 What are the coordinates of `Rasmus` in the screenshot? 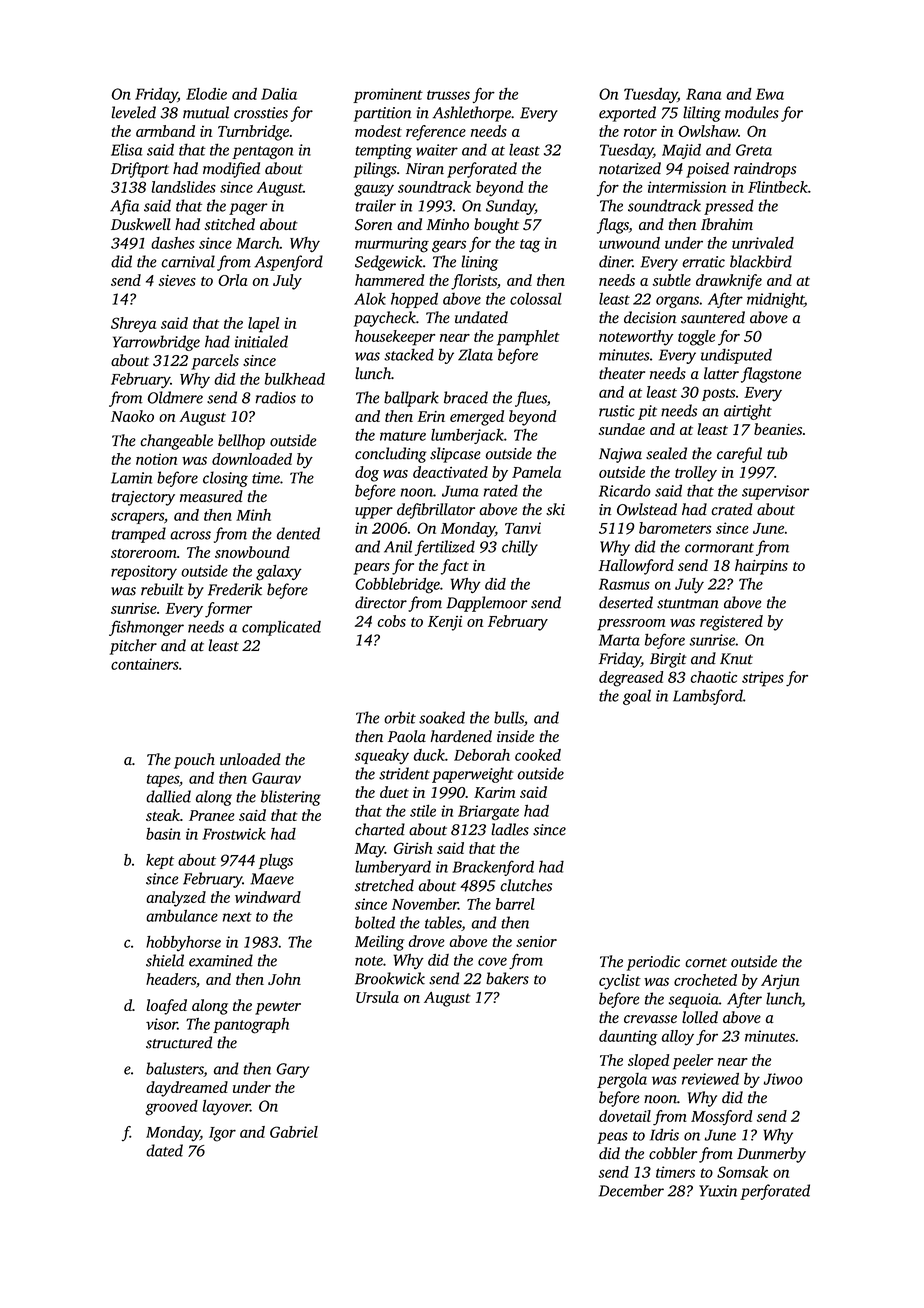 It's located at (624, 584).
